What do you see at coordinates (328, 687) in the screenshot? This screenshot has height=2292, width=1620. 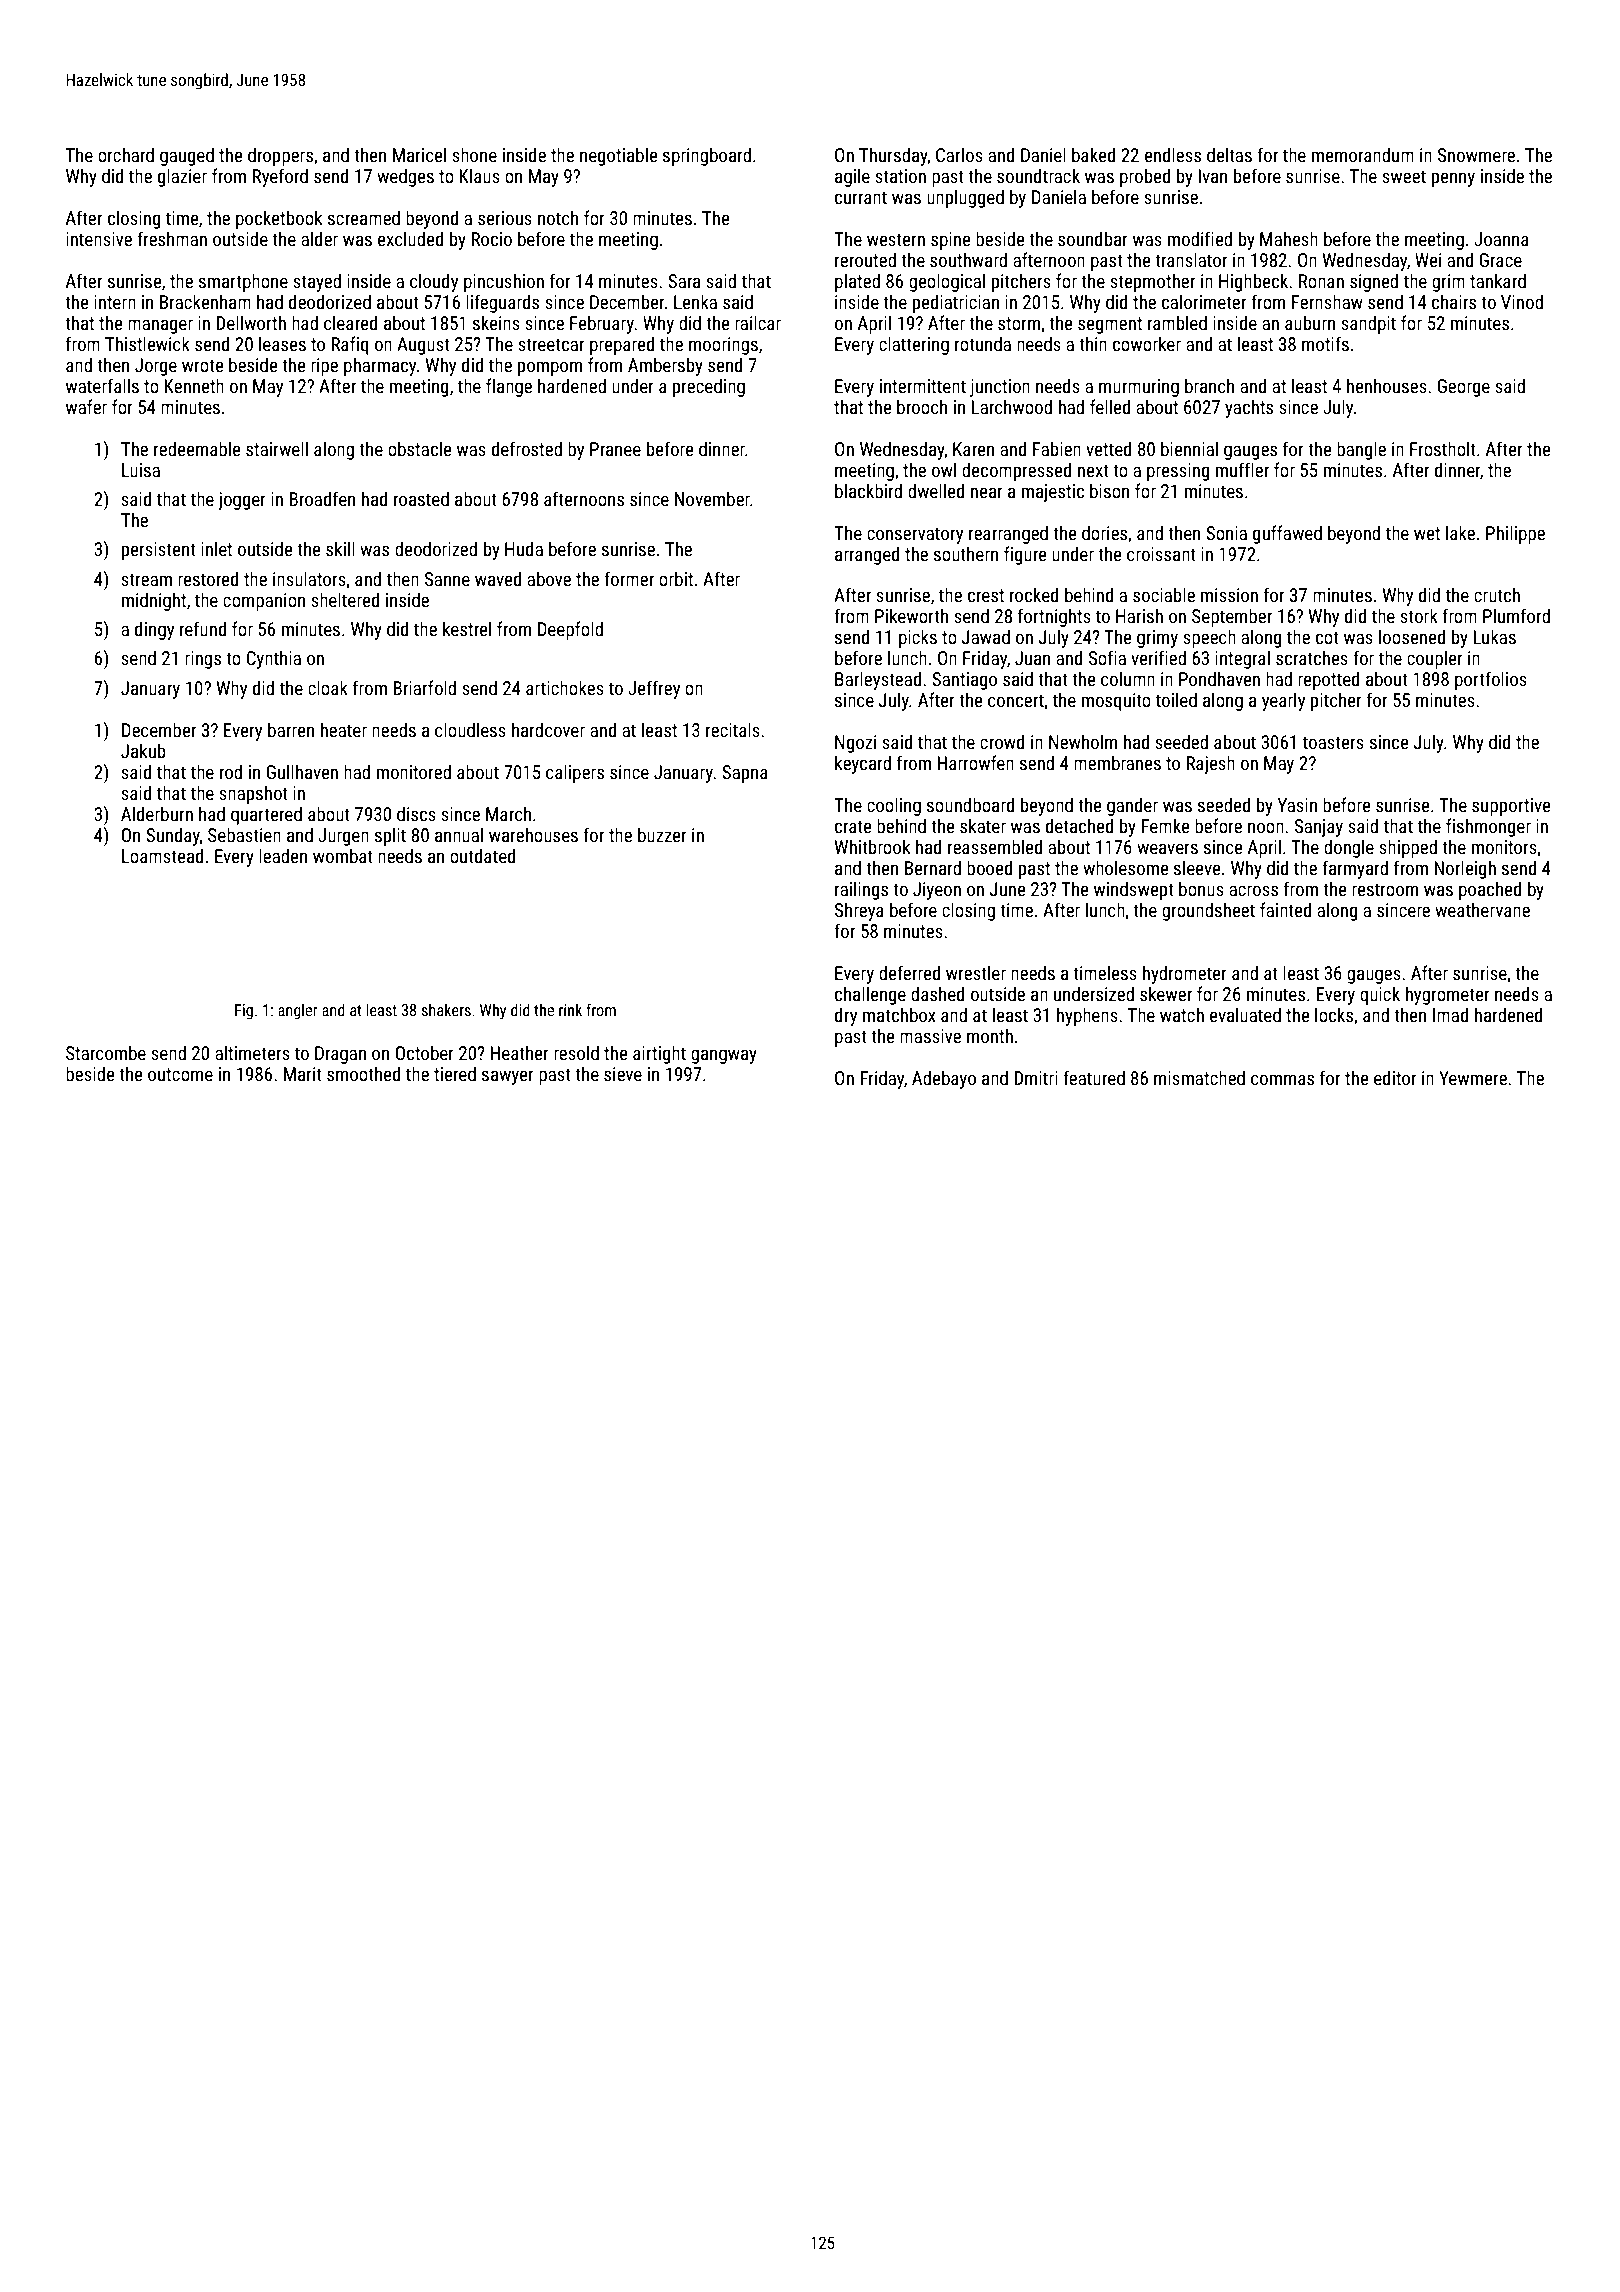 I see `cloak` at bounding box center [328, 687].
